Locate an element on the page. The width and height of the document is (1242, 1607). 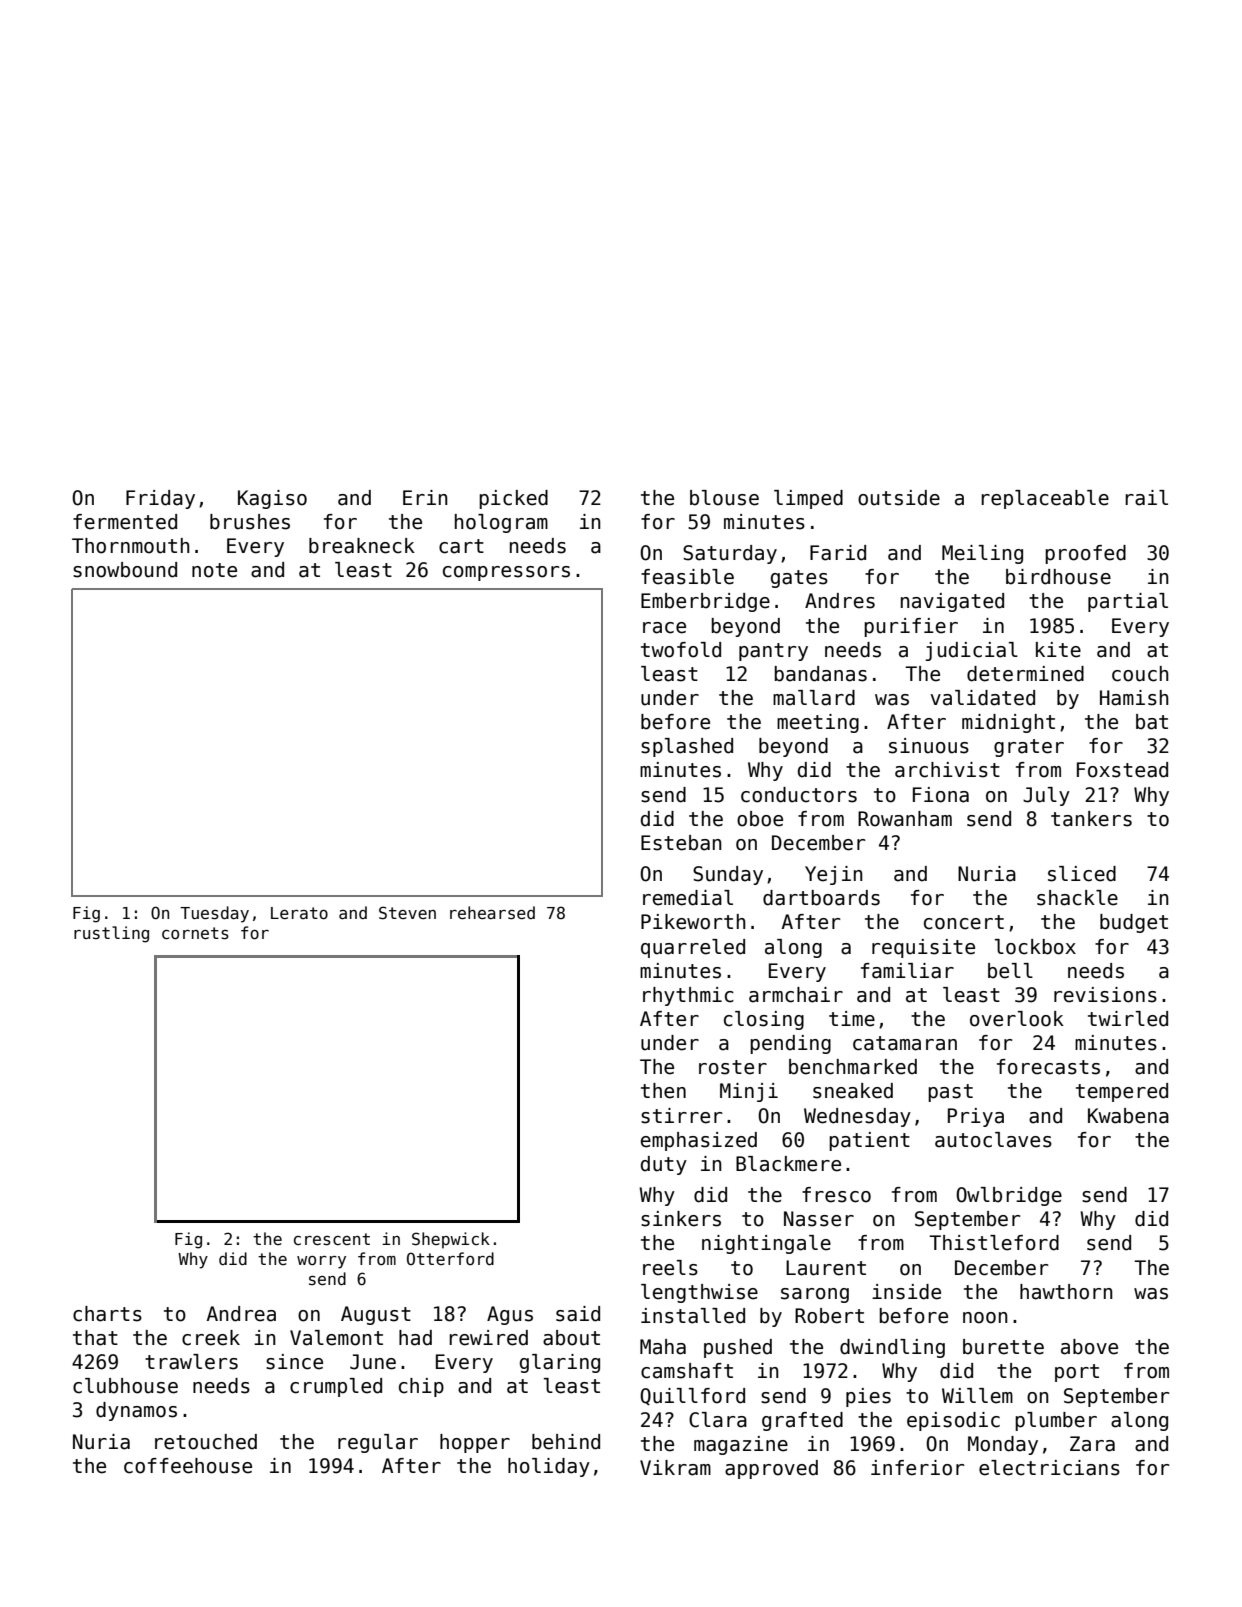
forecasts is located at coordinates (1048, 1067).
